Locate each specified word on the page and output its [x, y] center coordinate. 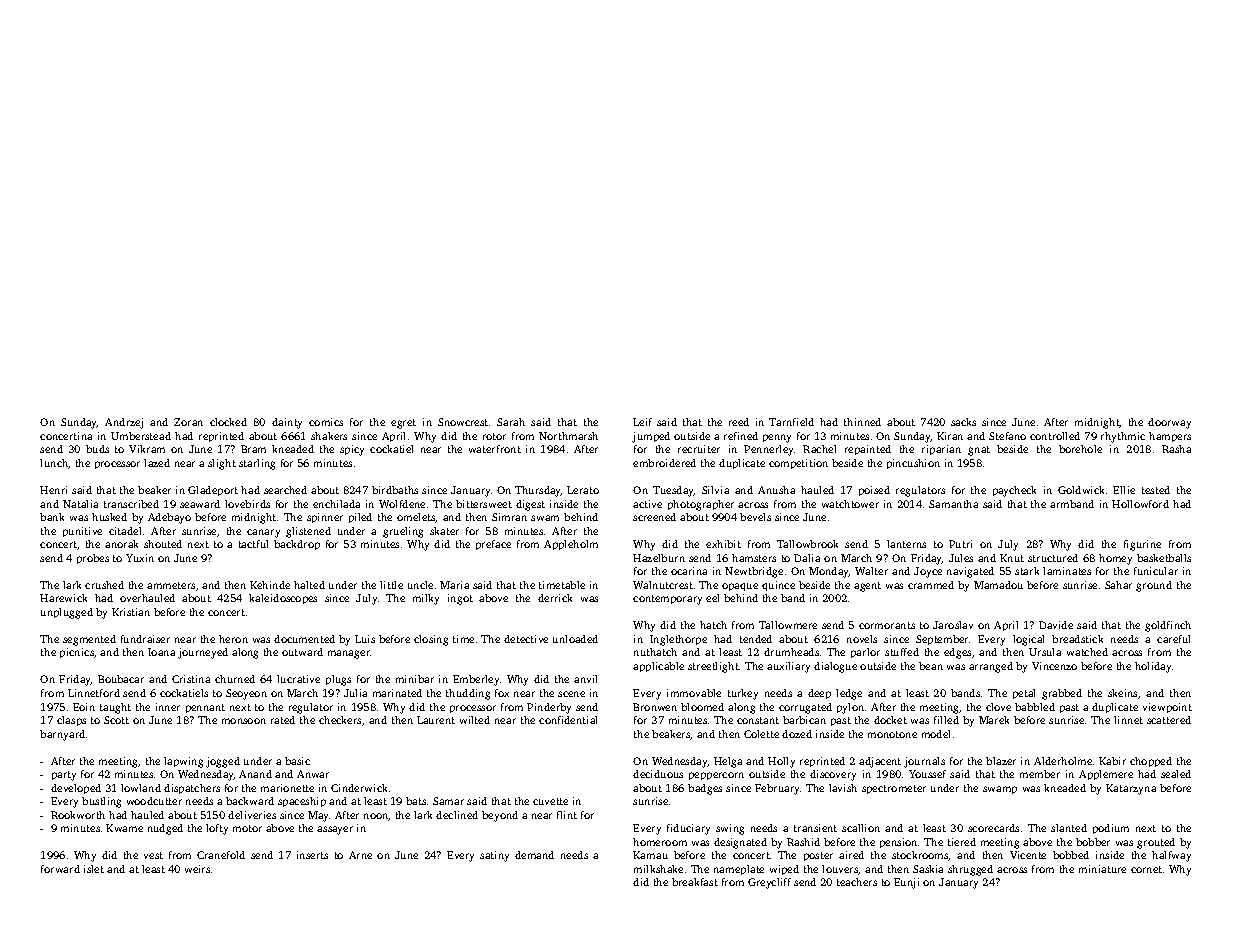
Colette [761, 734]
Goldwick [1081, 490]
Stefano [1007, 436]
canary [263, 533]
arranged [991, 667]
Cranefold [221, 855]
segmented [89, 640]
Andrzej [124, 423]
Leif [642, 422]
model [936, 734]
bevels [755, 517]
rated [283, 720]
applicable [658, 667]
